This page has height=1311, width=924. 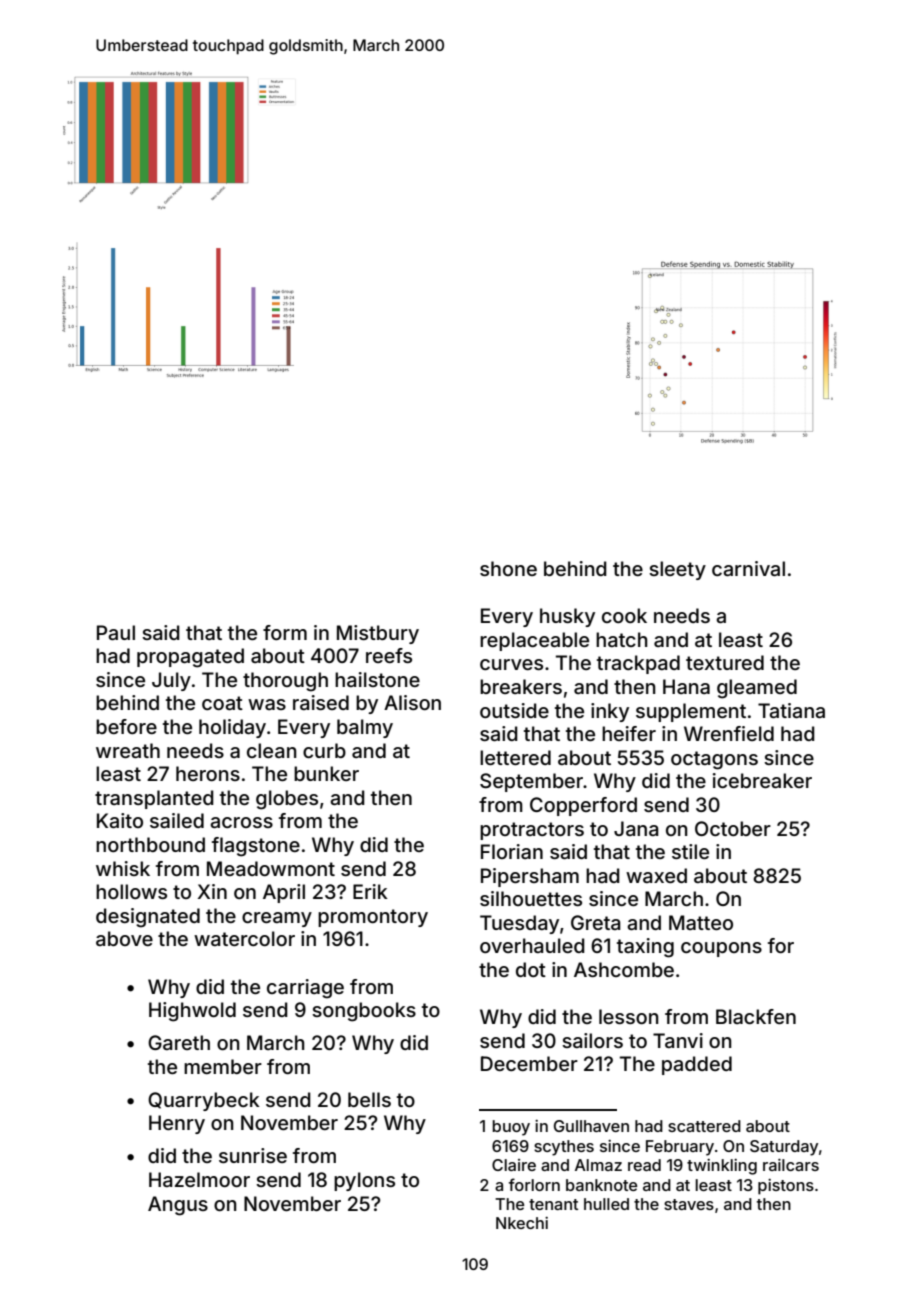 I want to click on waxed, so click(x=656, y=875).
